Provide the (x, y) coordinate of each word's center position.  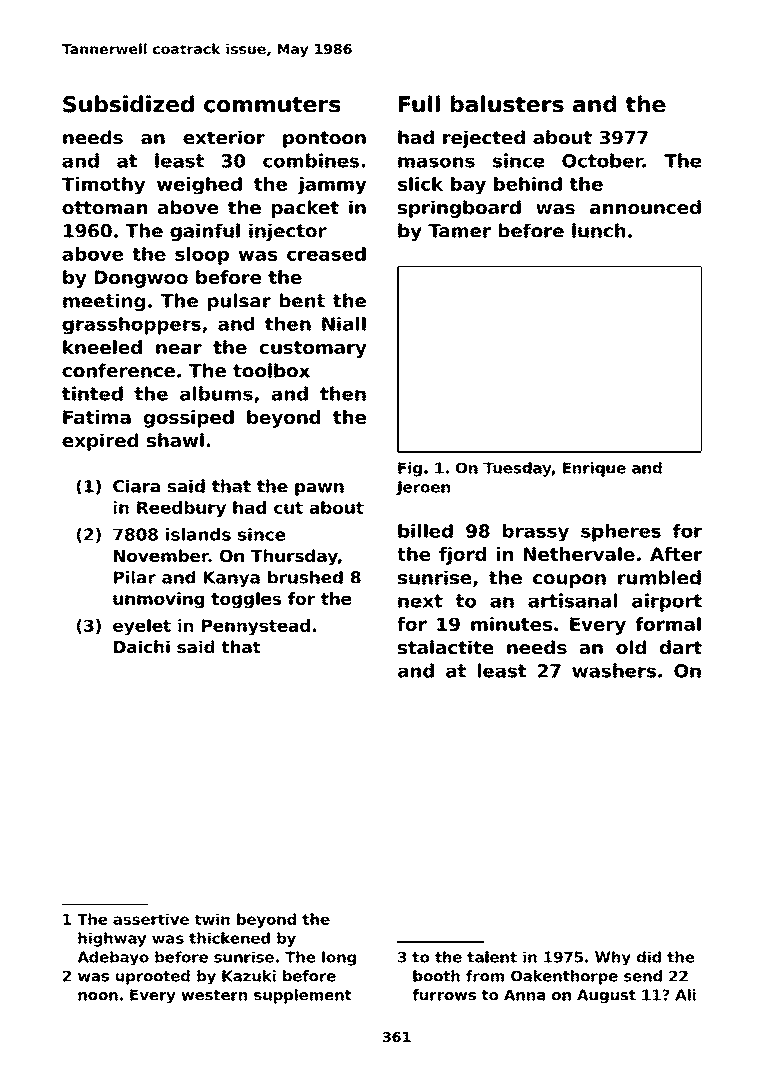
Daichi (142, 647)
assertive (151, 919)
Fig (410, 469)
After (676, 554)
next (420, 601)
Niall (344, 324)
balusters (507, 104)
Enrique (594, 469)
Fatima (97, 417)
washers (614, 670)
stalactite (446, 647)
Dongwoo (141, 279)
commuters (272, 105)
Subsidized (128, 104)
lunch (598, 230)
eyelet (142, 627)
